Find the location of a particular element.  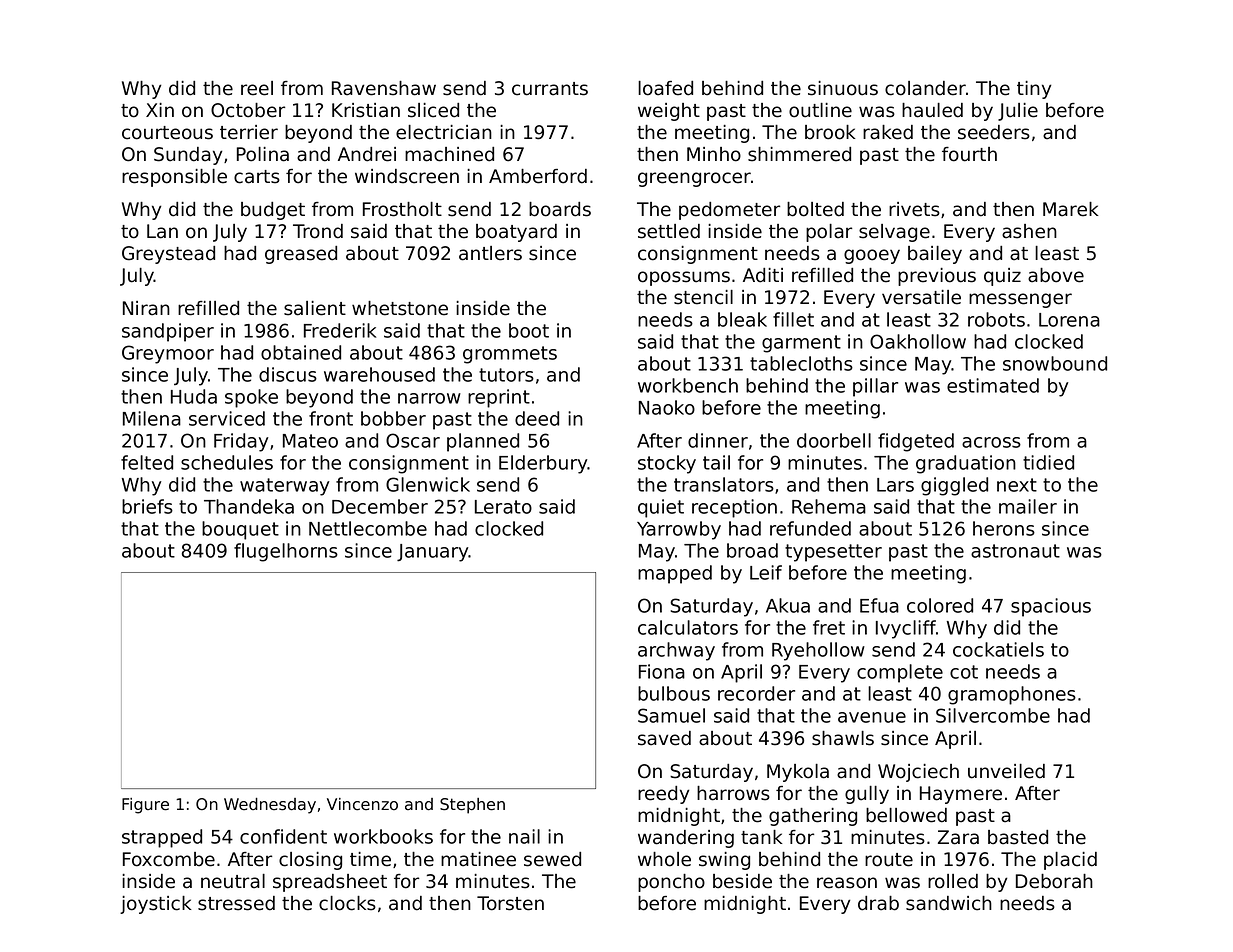

briefs is located at coordinates (147, 506).
